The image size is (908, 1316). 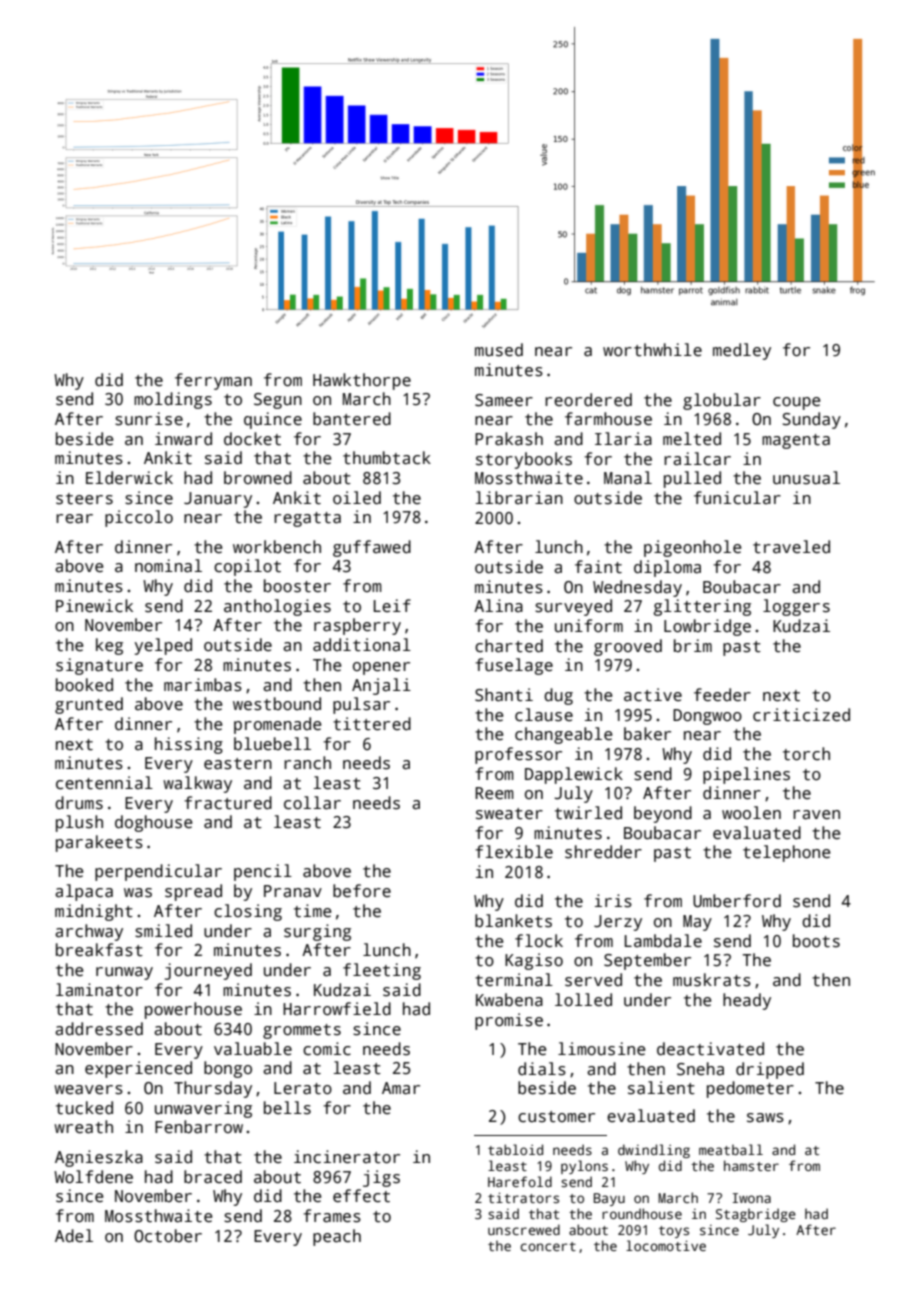 I want to click on browned, so click(x=258, y=478).
